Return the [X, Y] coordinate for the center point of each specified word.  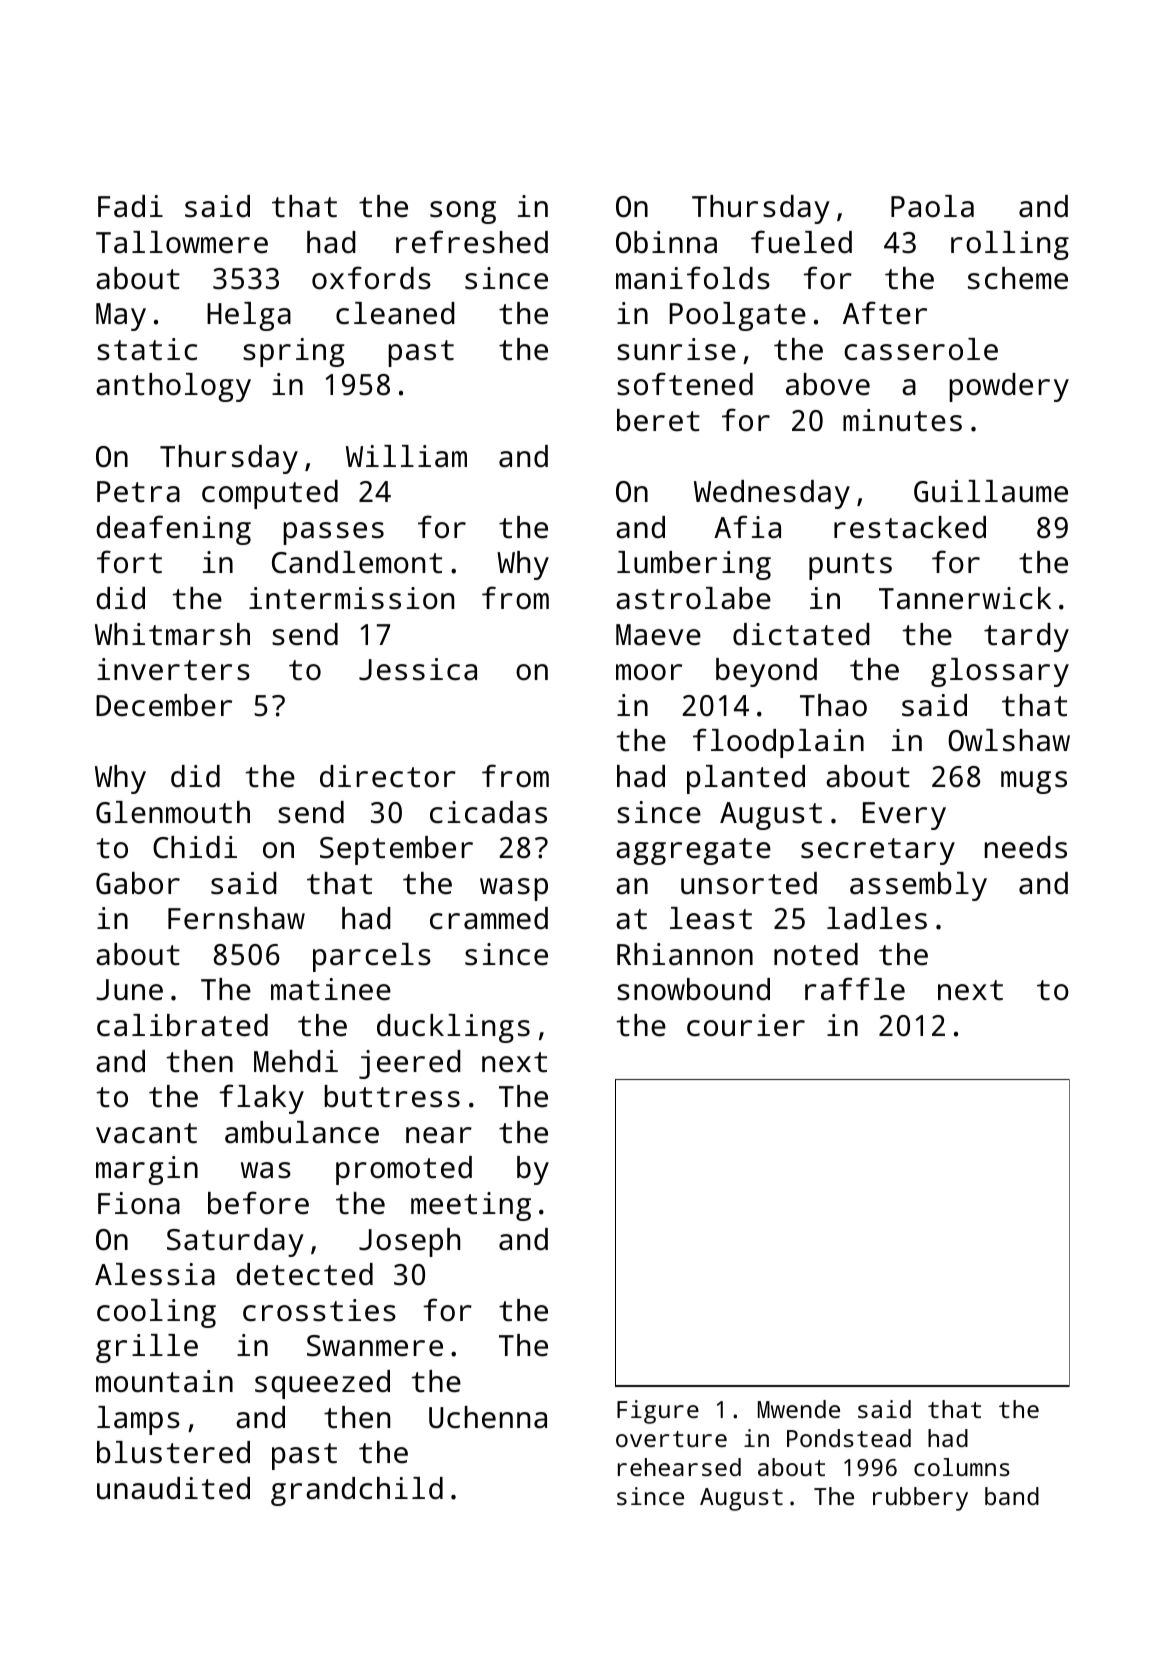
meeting [471, 1206]
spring [294, 352]
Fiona [139, 1203]
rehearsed [679, 1467]
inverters [173, 669]
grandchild [357, 1491]
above [828, 384]
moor [649, 672]
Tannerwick [965, 598]
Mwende [799, 1409]
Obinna [666, 242]
